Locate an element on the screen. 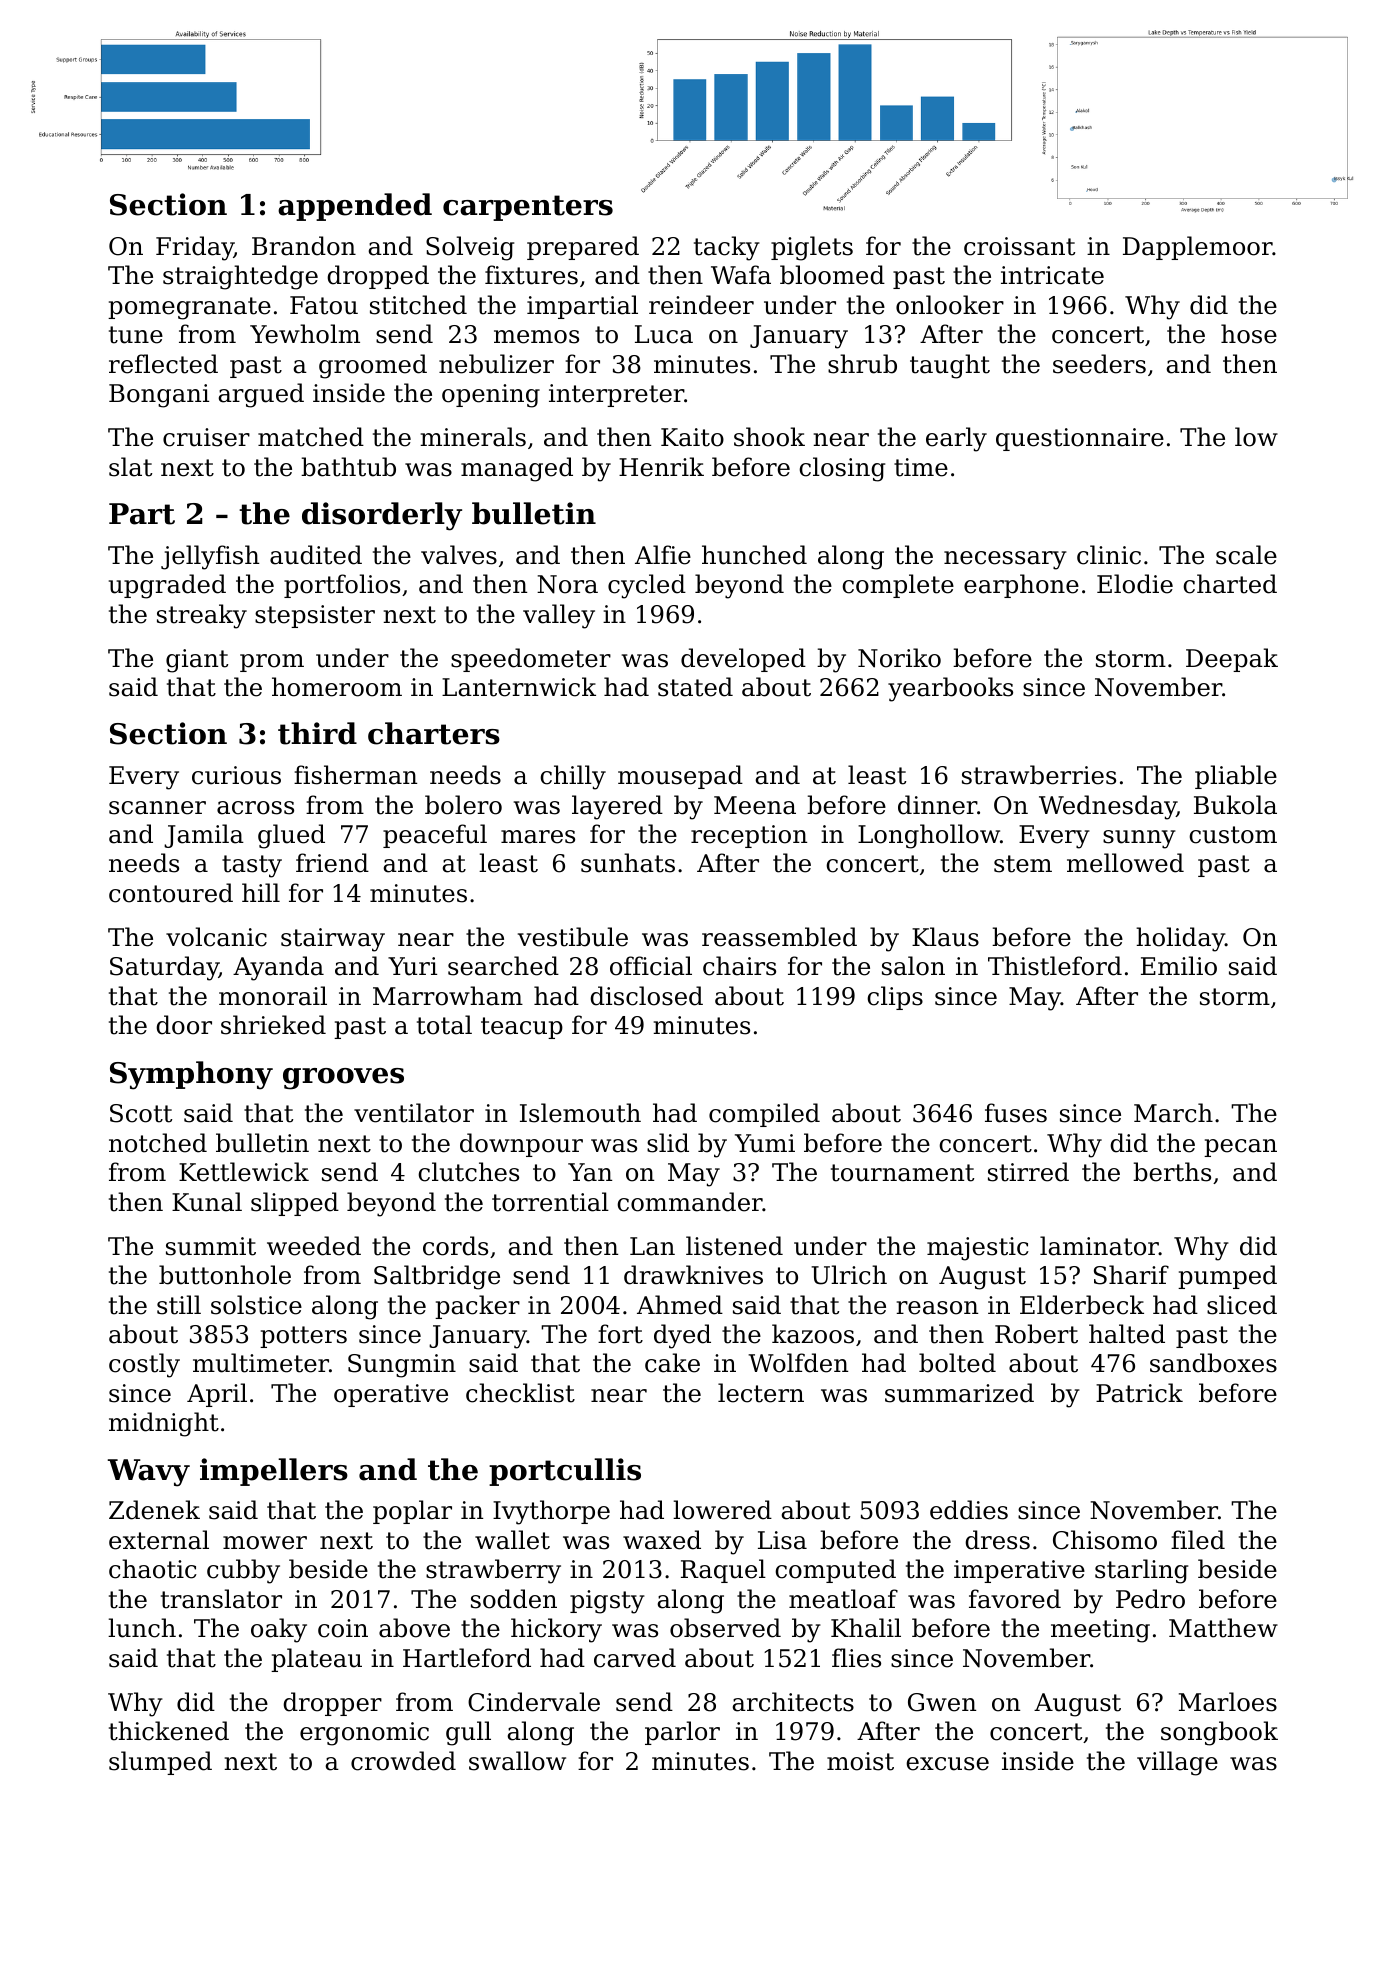 The height and width of the screenshot is (1969, 1386). downpour is located at coordinates (521, 1145).
